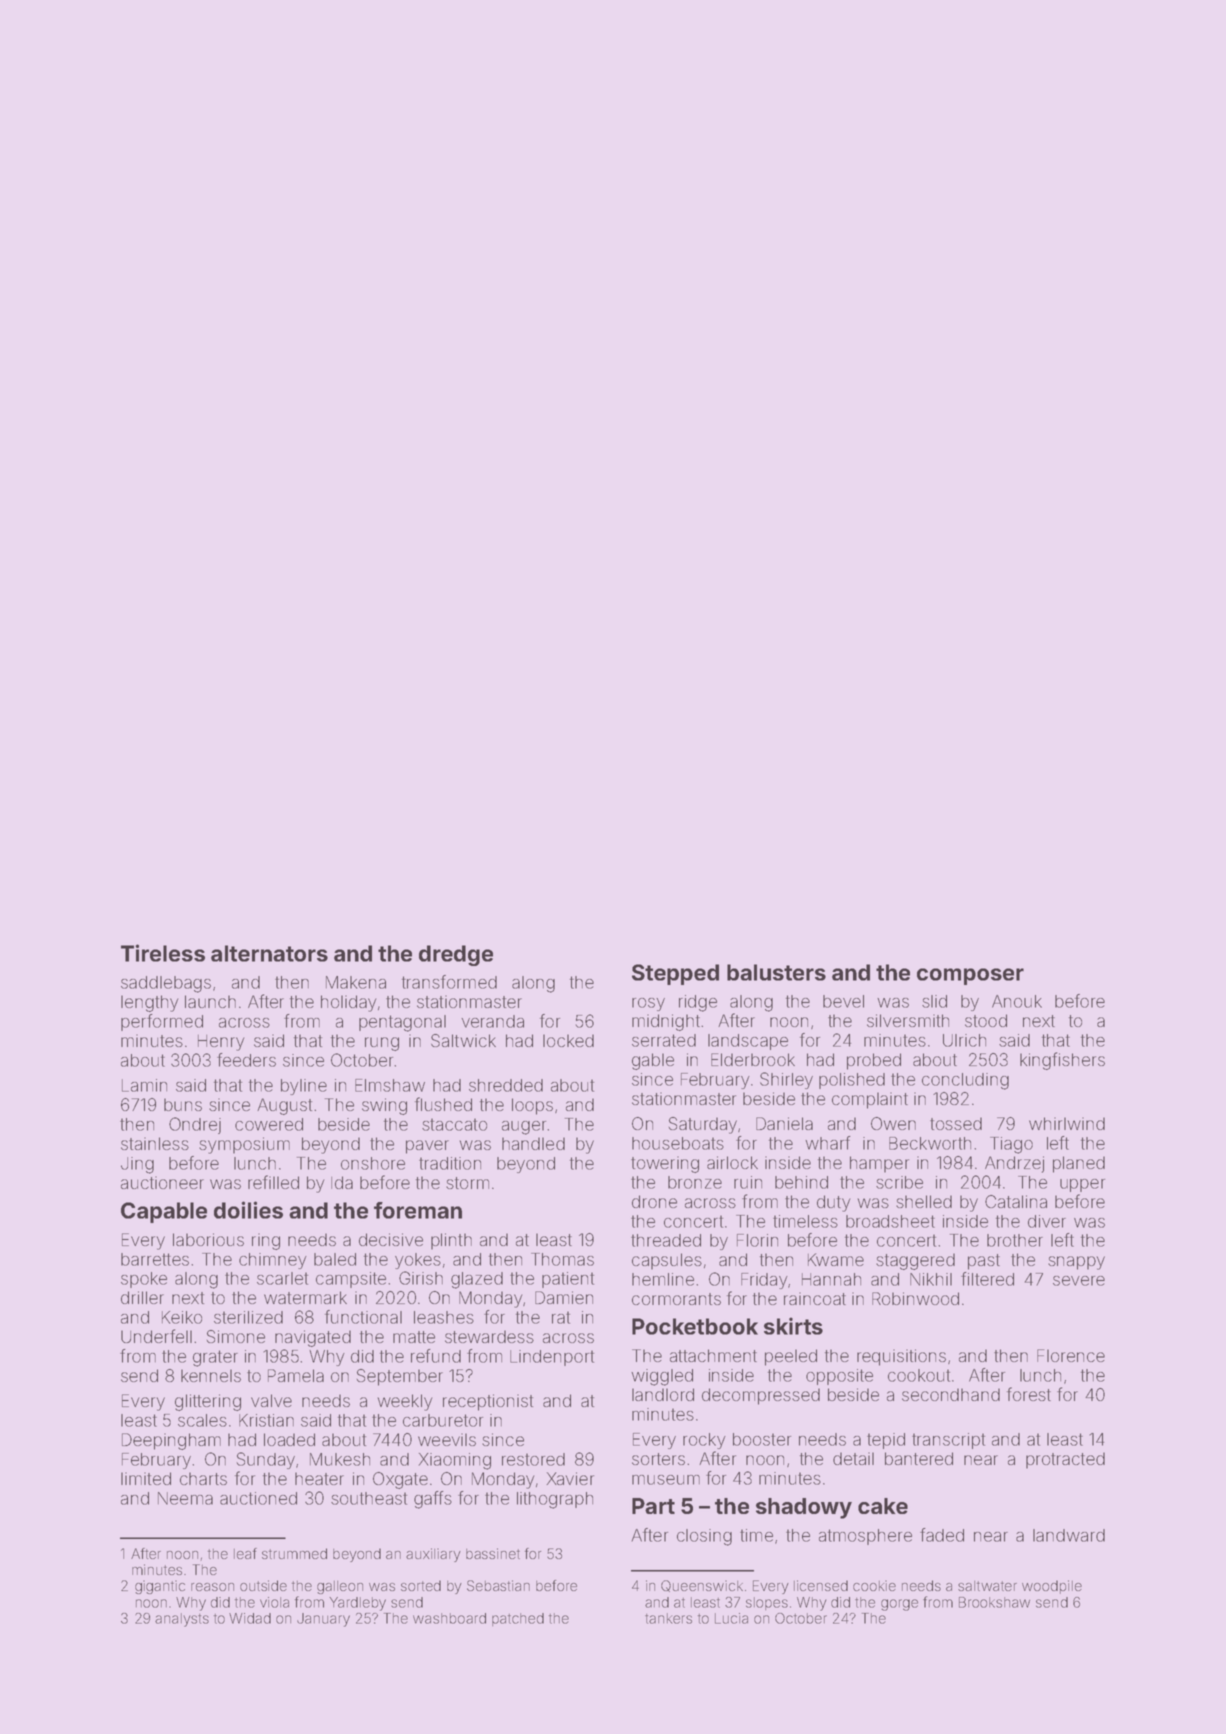  Describe the element at coordinates (211, 1375) in the screenshot. I see `kennels` at that location.
